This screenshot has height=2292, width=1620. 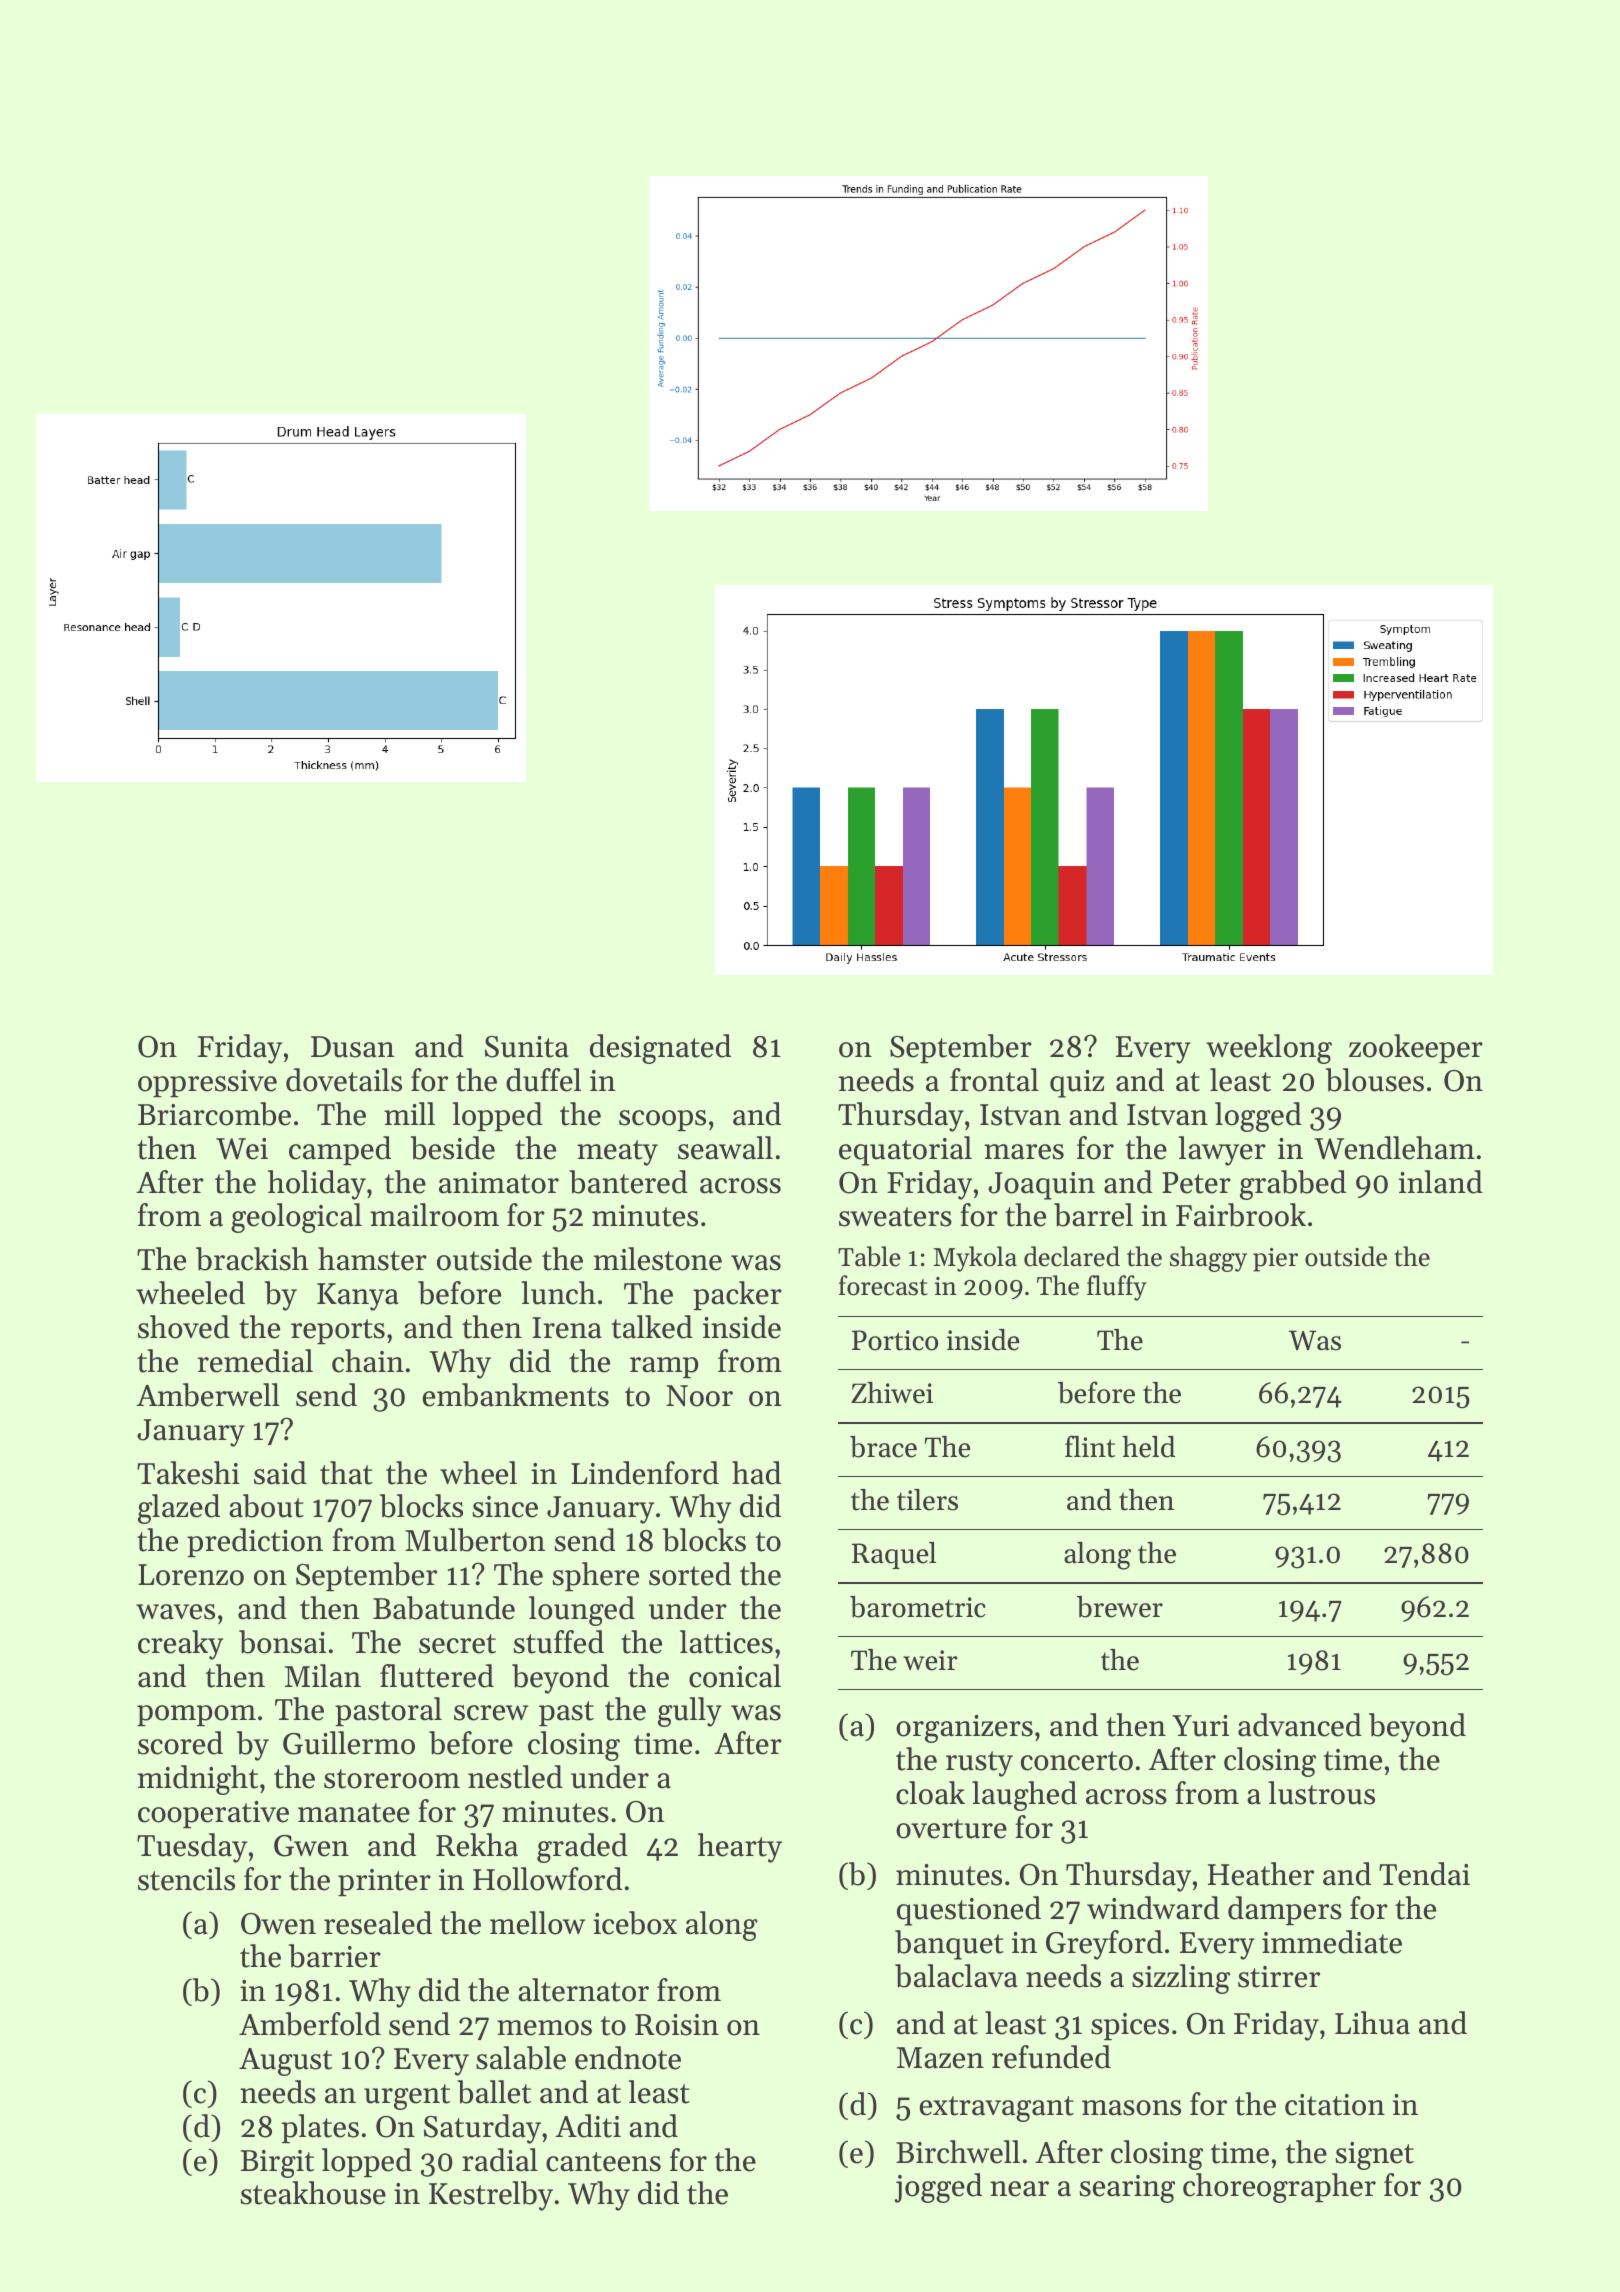 What do you see at coordinates (313, 2193) in the screenshot?
I see `steakhouse` at bounding box center [313, 2193].
